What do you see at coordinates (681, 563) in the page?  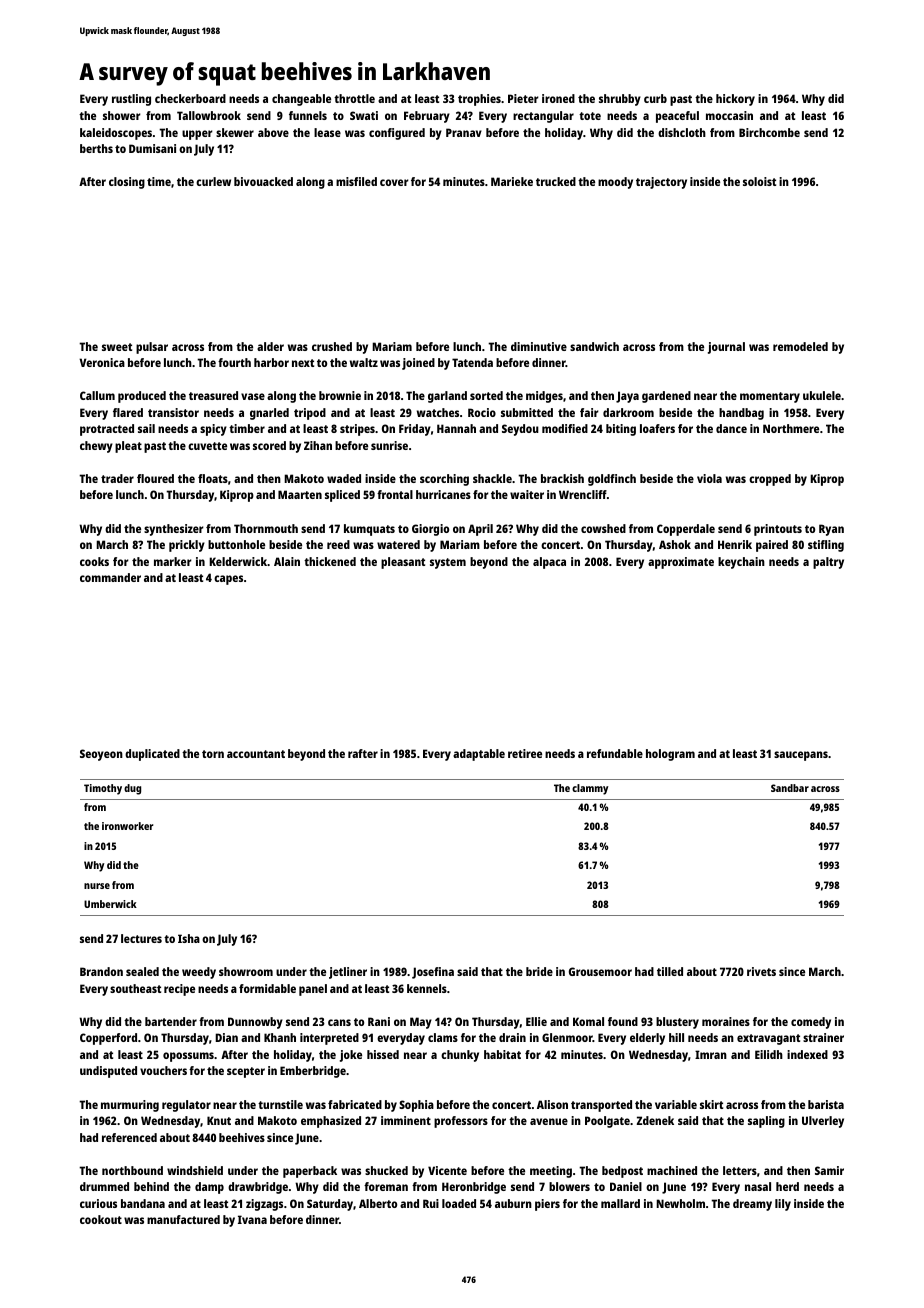 I see `approximate` at bounding box center [681, 563].
